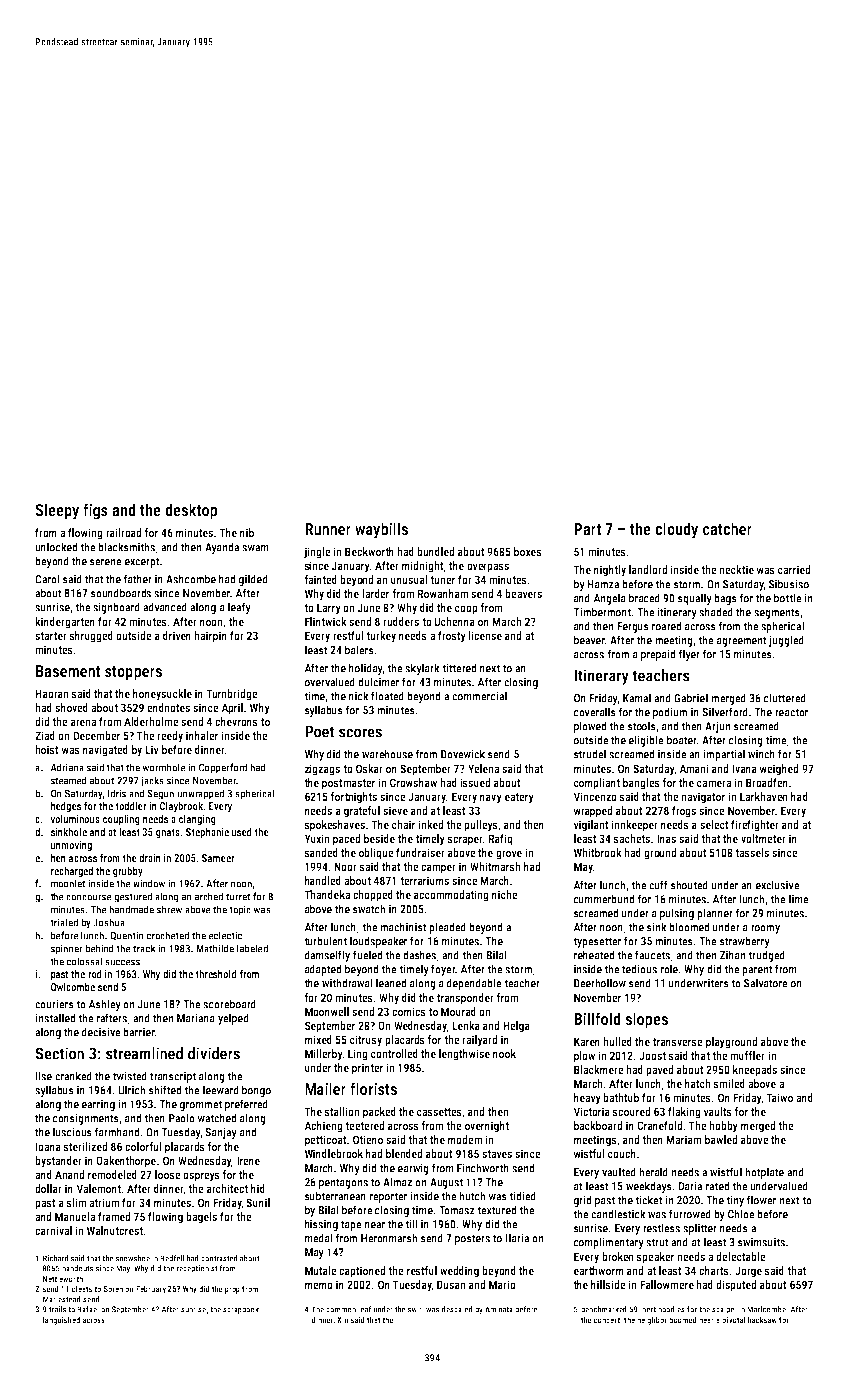 The height and width of the screenshot is (1400, 849). Describe the element at coordinates (330, 682) in the screenshot. I see `overvalued` at that location.
